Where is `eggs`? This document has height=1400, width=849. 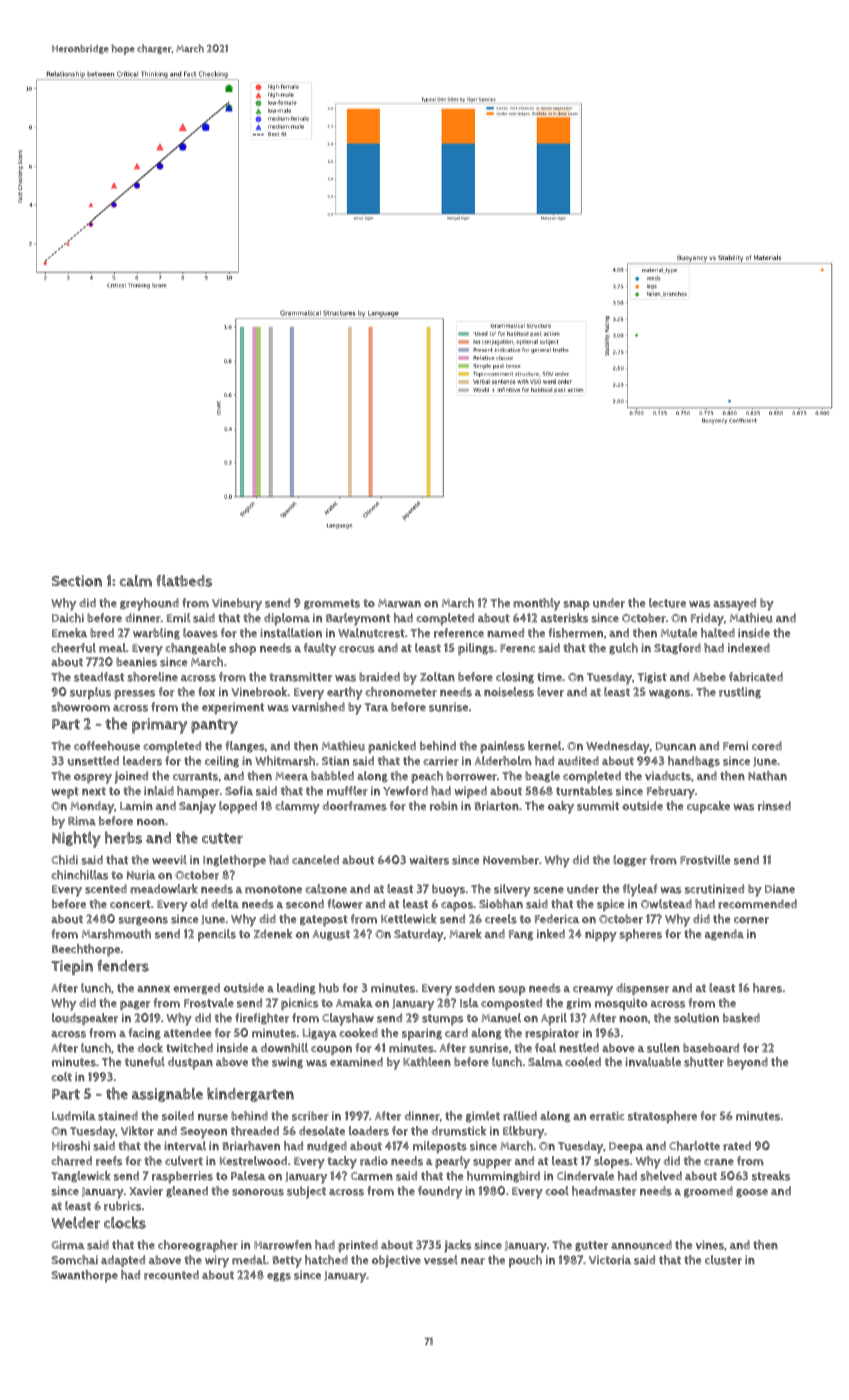
eggs is located at coordinates (279, 1277).
